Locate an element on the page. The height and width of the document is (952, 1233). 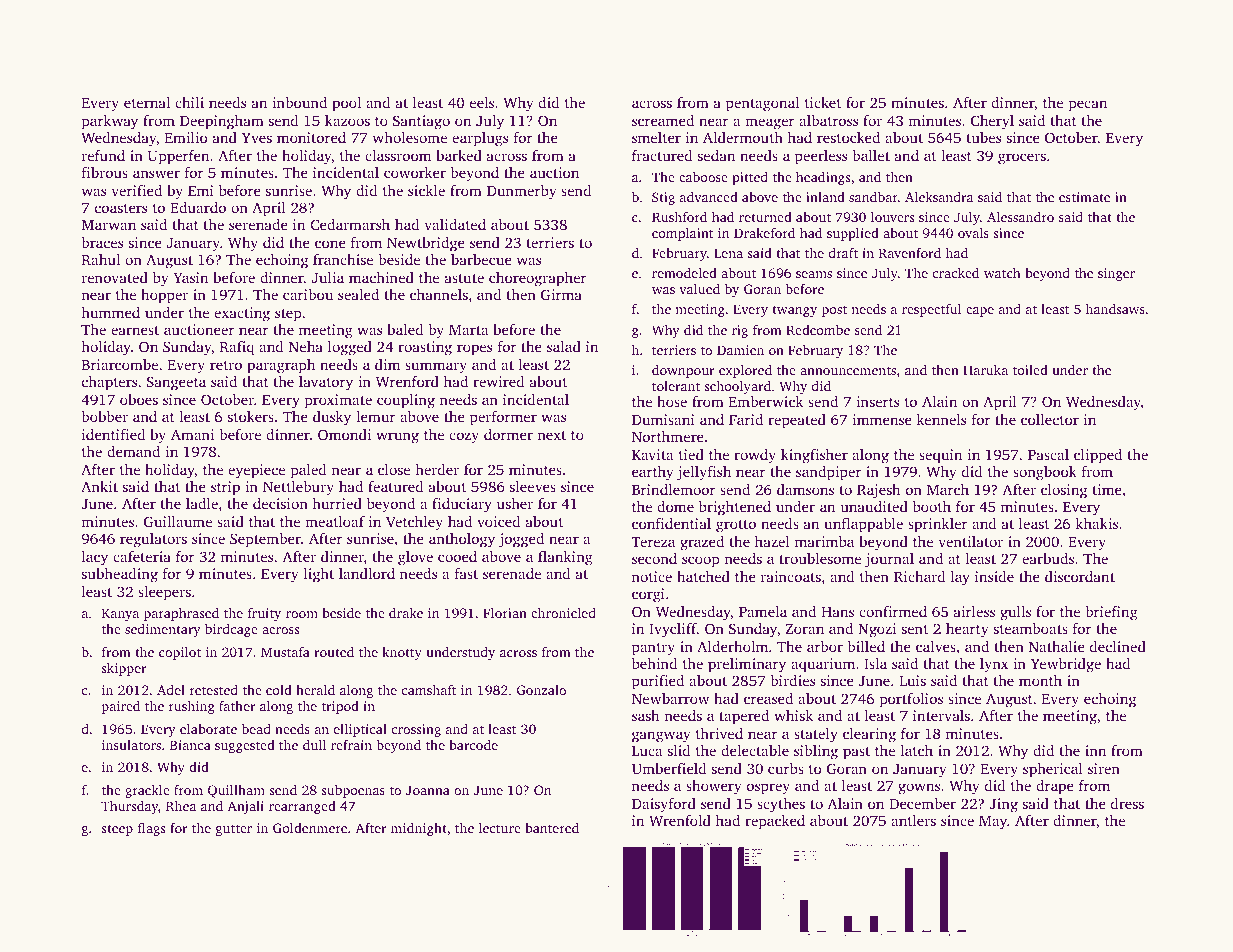
parkway is located at coordinates (109, 122).
